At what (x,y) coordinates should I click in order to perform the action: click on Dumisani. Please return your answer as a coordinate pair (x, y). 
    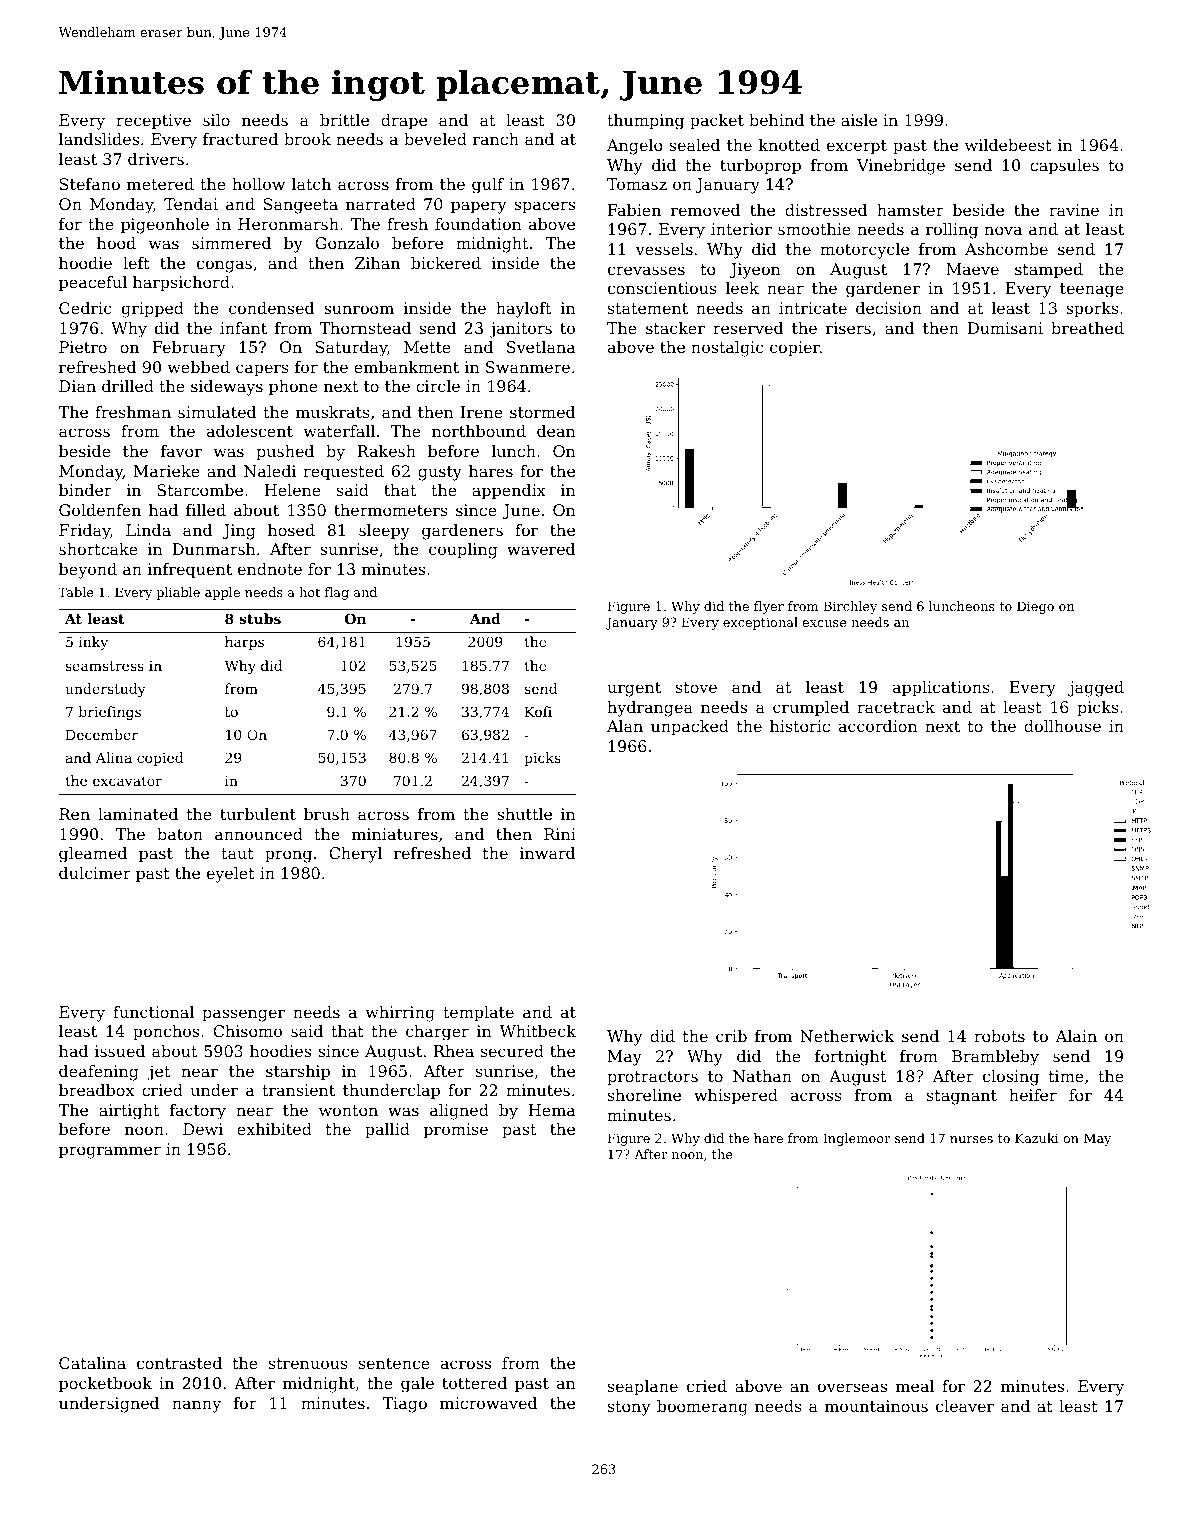
    Looking at the image, I should click on (1005, 328).
